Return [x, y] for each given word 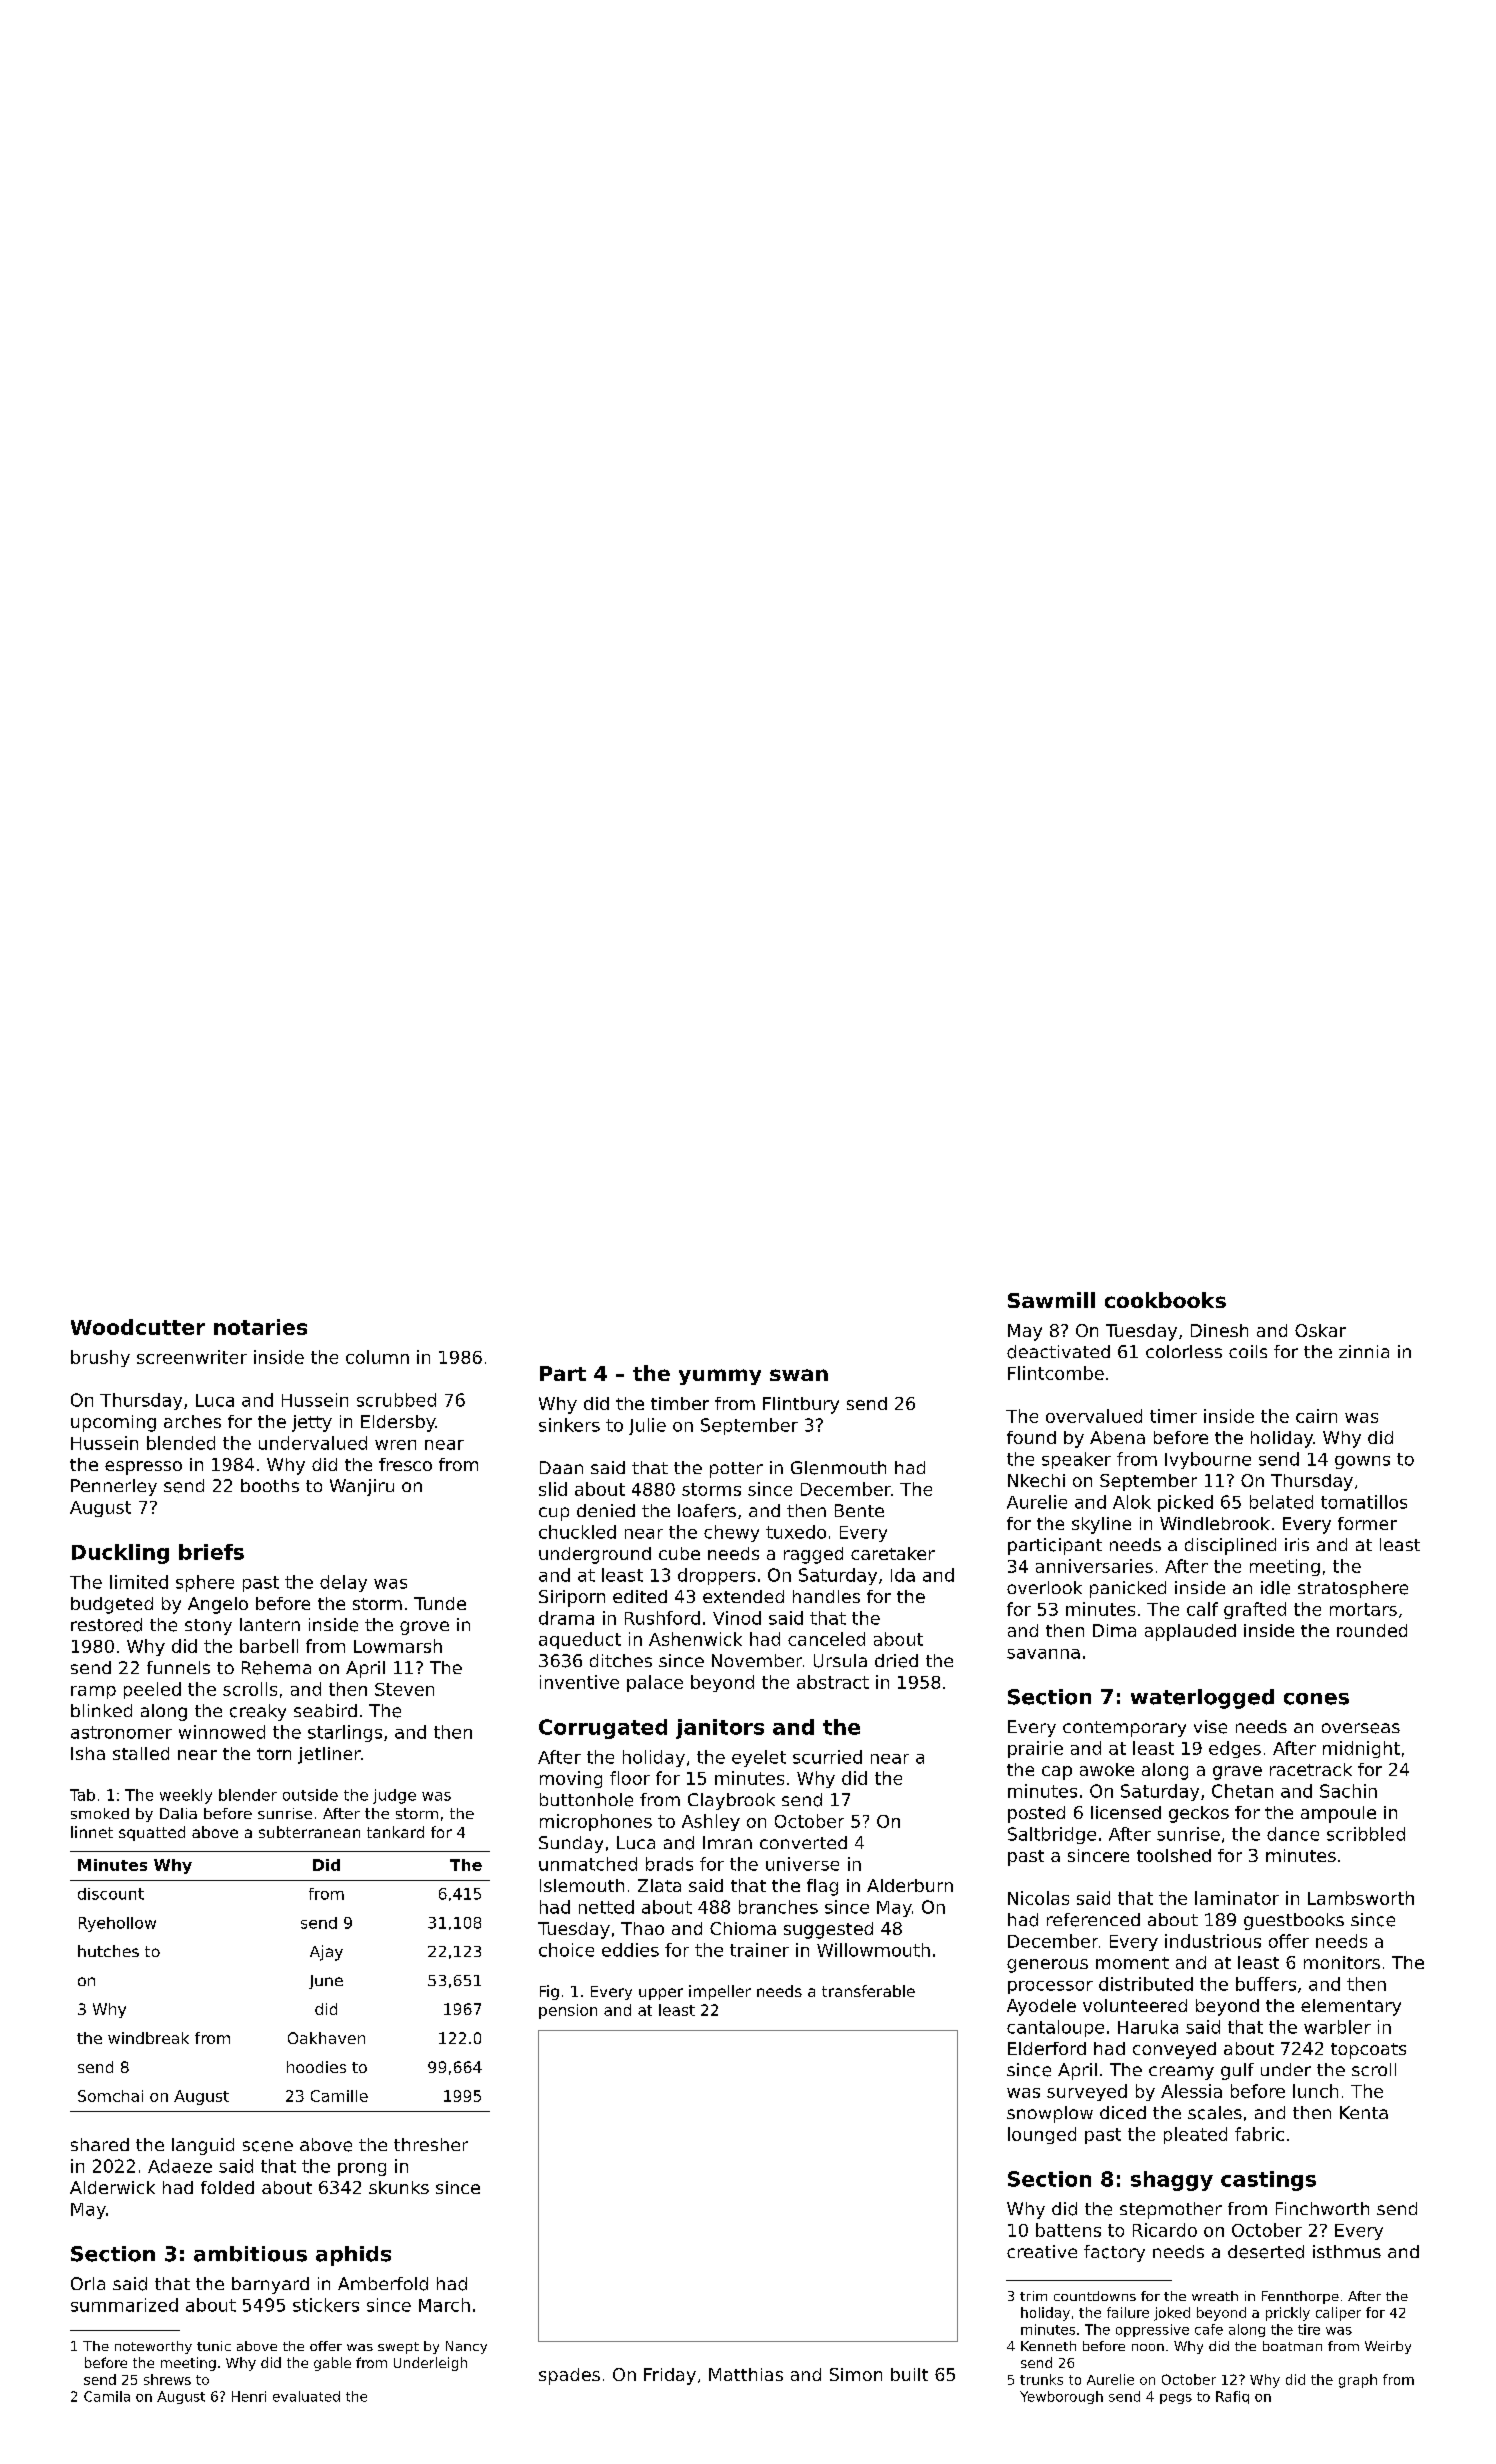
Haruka [1148, 2027]
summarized [124, 2305]
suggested [828, 1930]
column [377, 1357]
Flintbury [801, 1405]
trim [1033, 2296]
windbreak [148, 2038]
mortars [1363, 1609]
